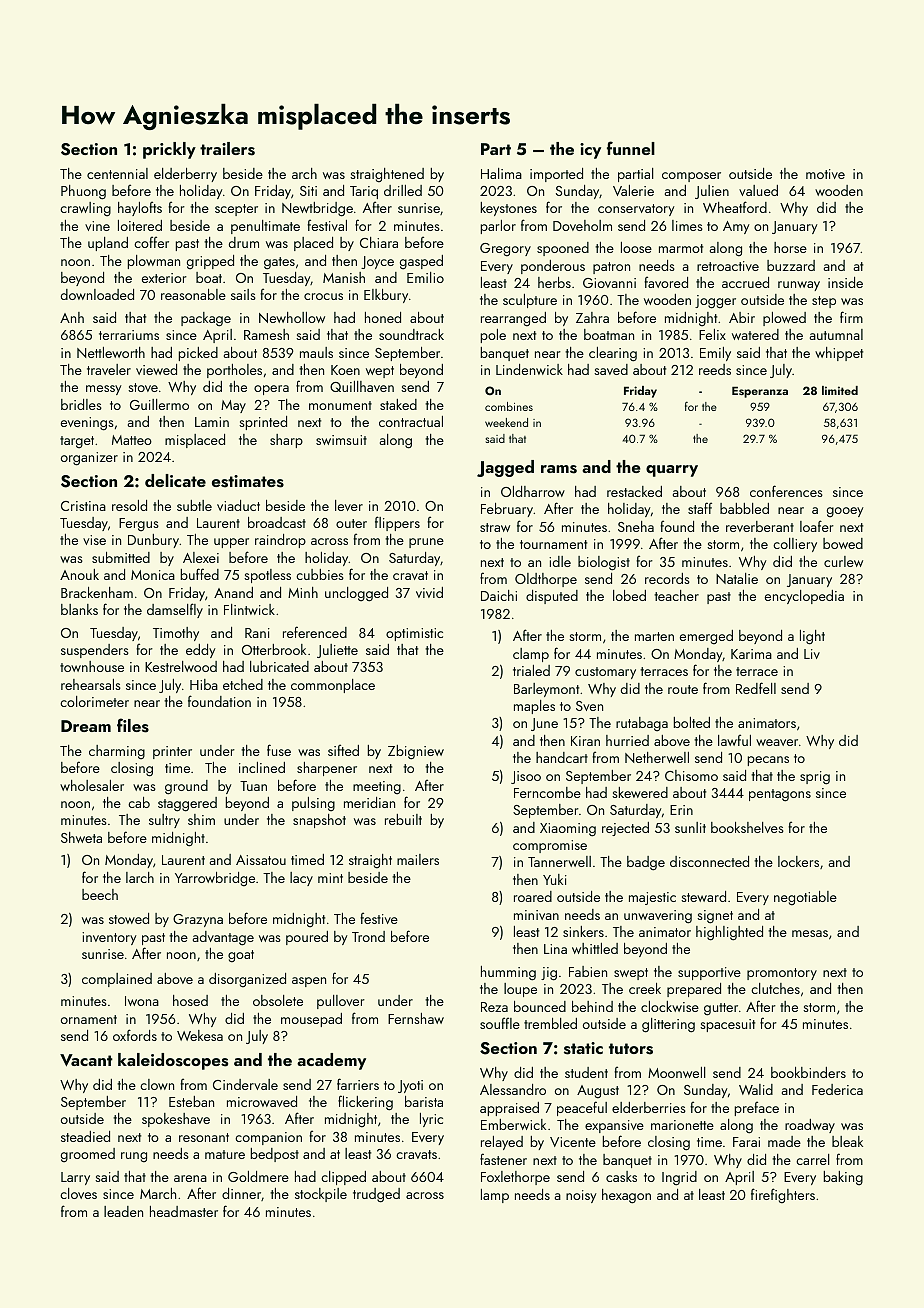  I want to click on mailers, so click(418, 859).
